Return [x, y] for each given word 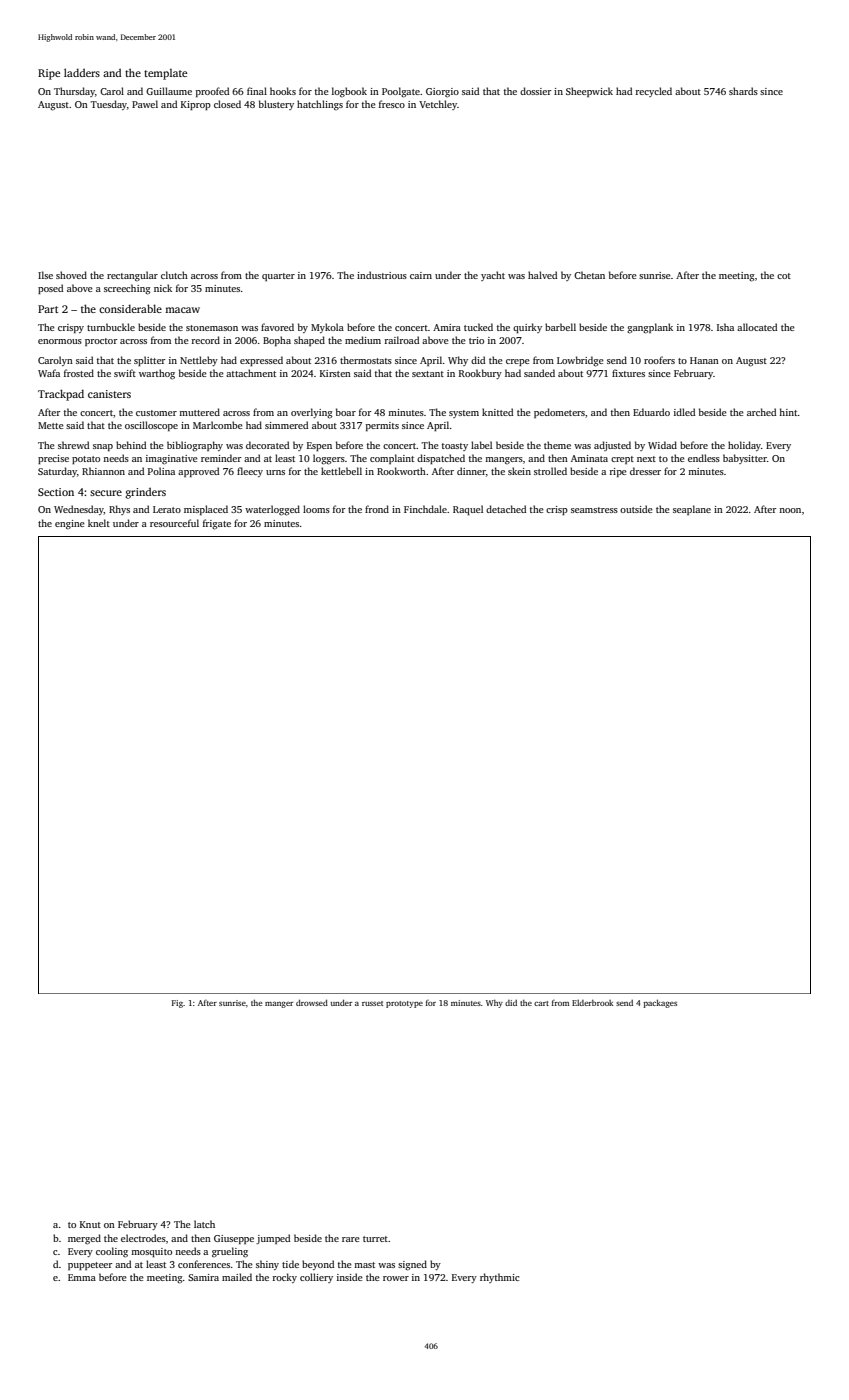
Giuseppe [234, 1239]
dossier [535, 91]
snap [103, 447]
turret [375, 1239]
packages [660, 1004]
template [165, 74]
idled [684, 412]
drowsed [312, 1003]
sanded [539, 373]
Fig [177, 1004]
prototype [404, 1004]
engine [70, 525]
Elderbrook [593, 1003]
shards [743, 91]
